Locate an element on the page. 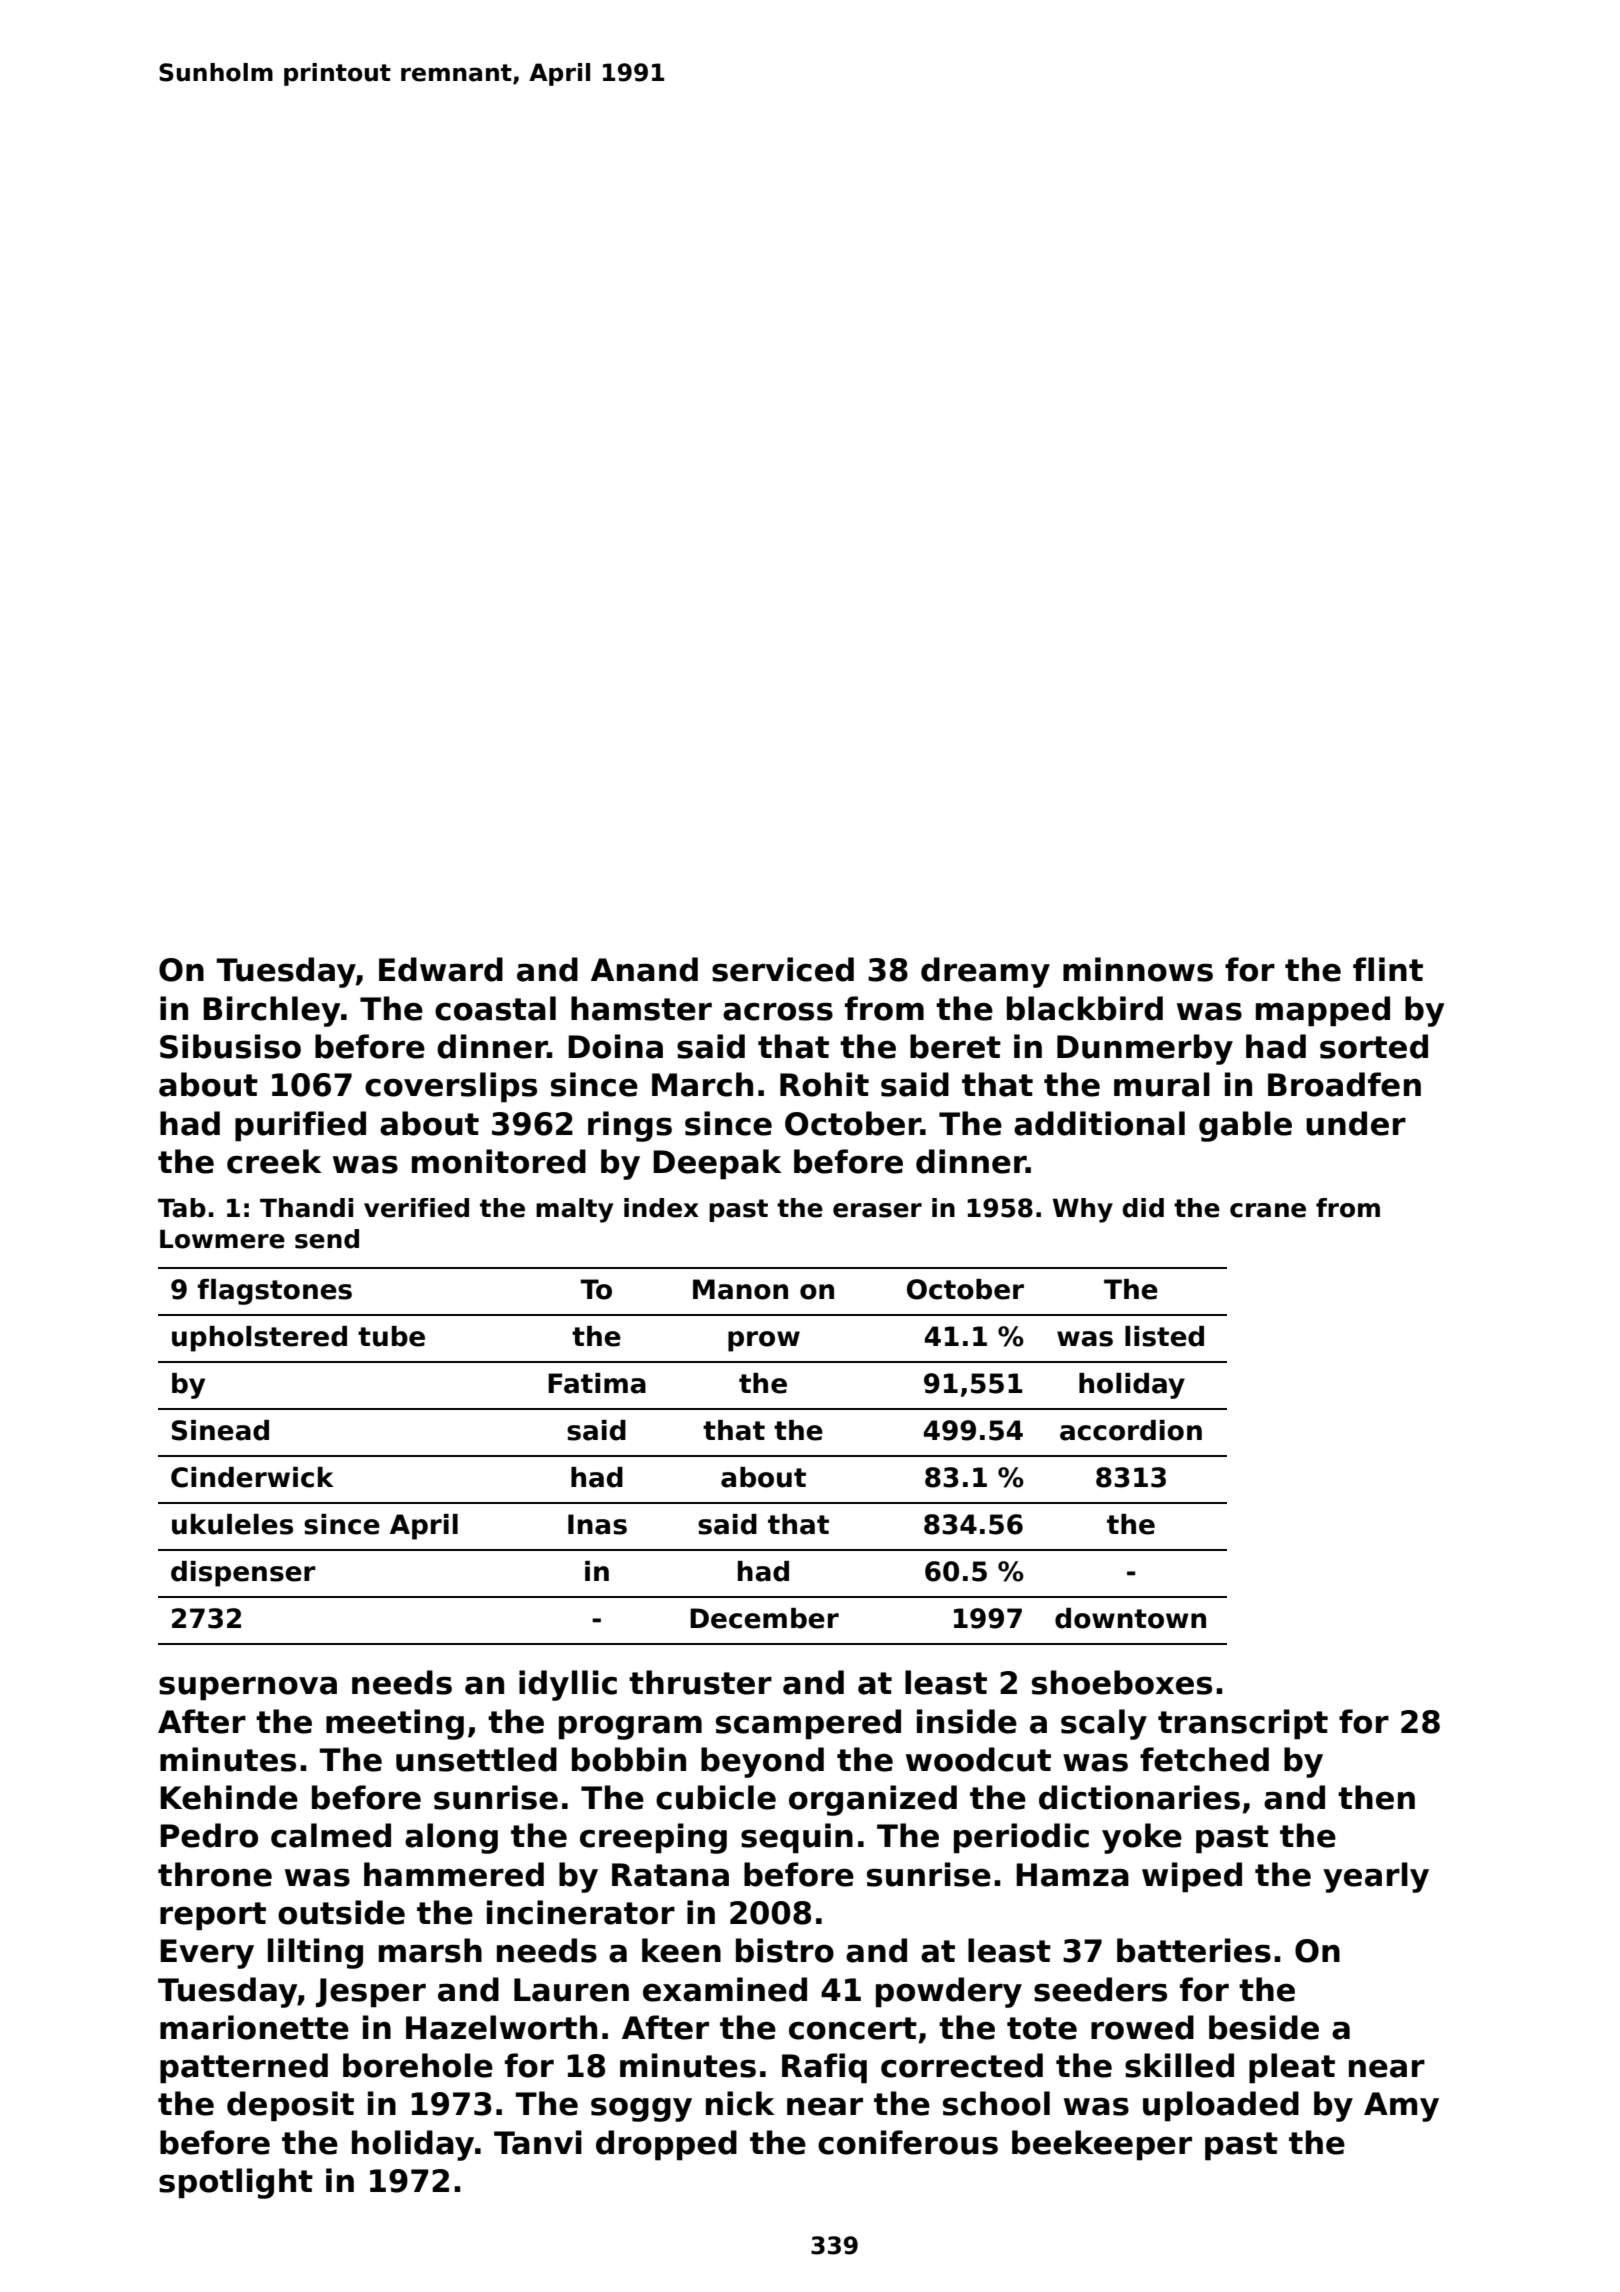 This image has width=1620, height=2292. Lowmere is located at coordinates (222, 1239).
